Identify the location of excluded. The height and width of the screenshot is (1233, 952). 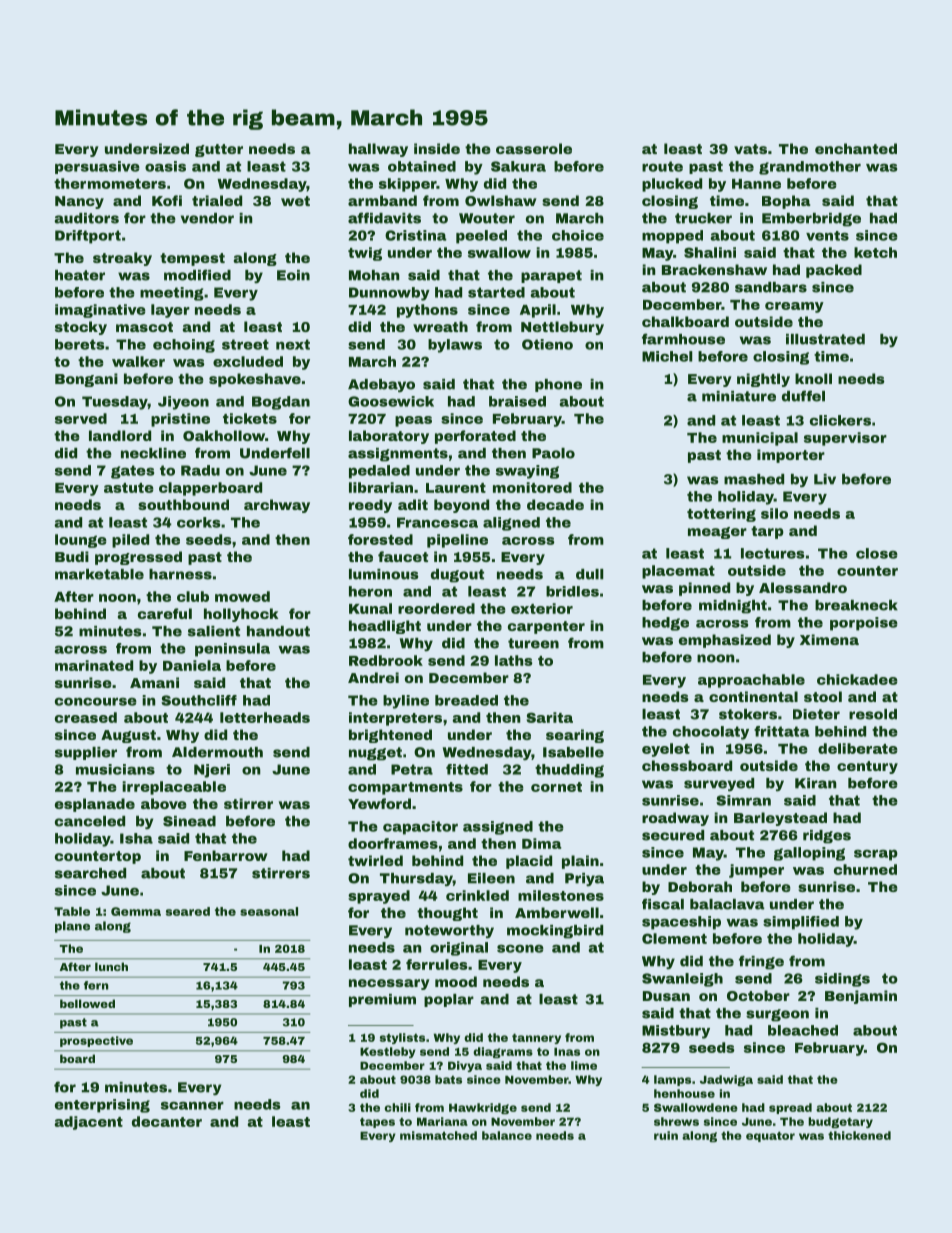
(248, 361).
